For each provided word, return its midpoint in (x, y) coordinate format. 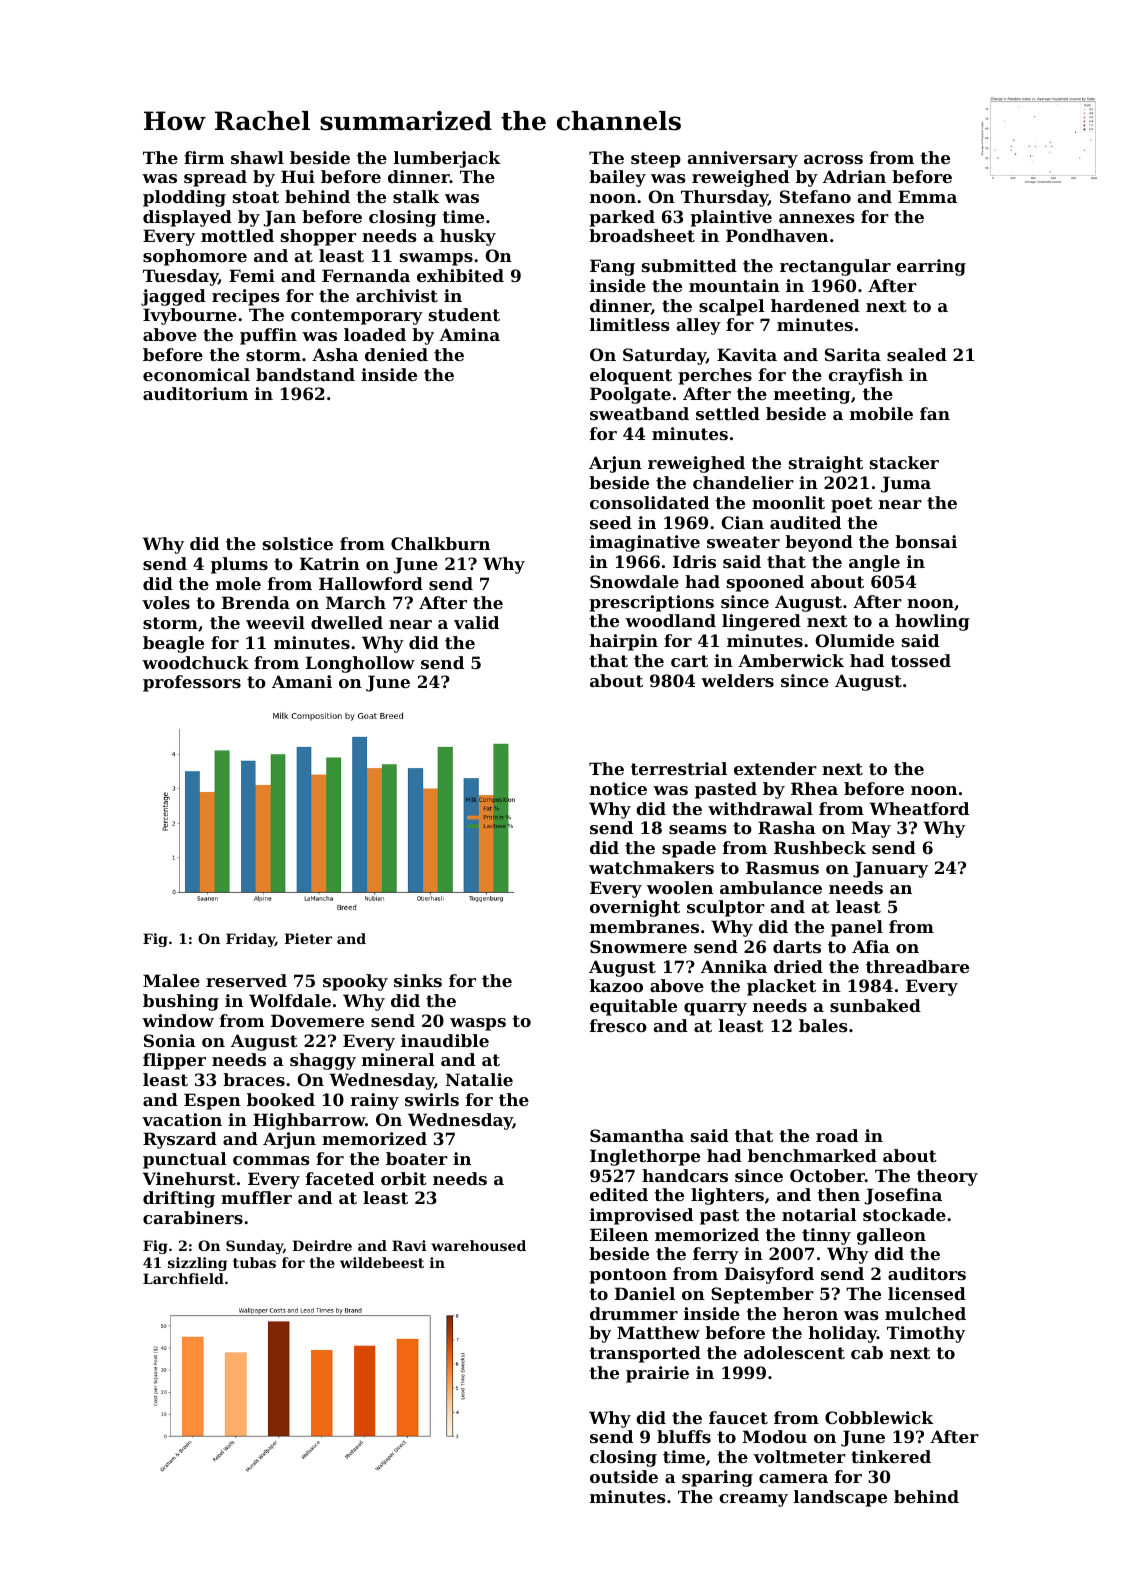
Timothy (926, 1334)
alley (698, 326)
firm (204, 157)
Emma (927, 196)
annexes (817, 218)
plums (239, 565)
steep (656, 160)
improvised (641, 1216)
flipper (174, 1061)
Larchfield (183, 1278)
